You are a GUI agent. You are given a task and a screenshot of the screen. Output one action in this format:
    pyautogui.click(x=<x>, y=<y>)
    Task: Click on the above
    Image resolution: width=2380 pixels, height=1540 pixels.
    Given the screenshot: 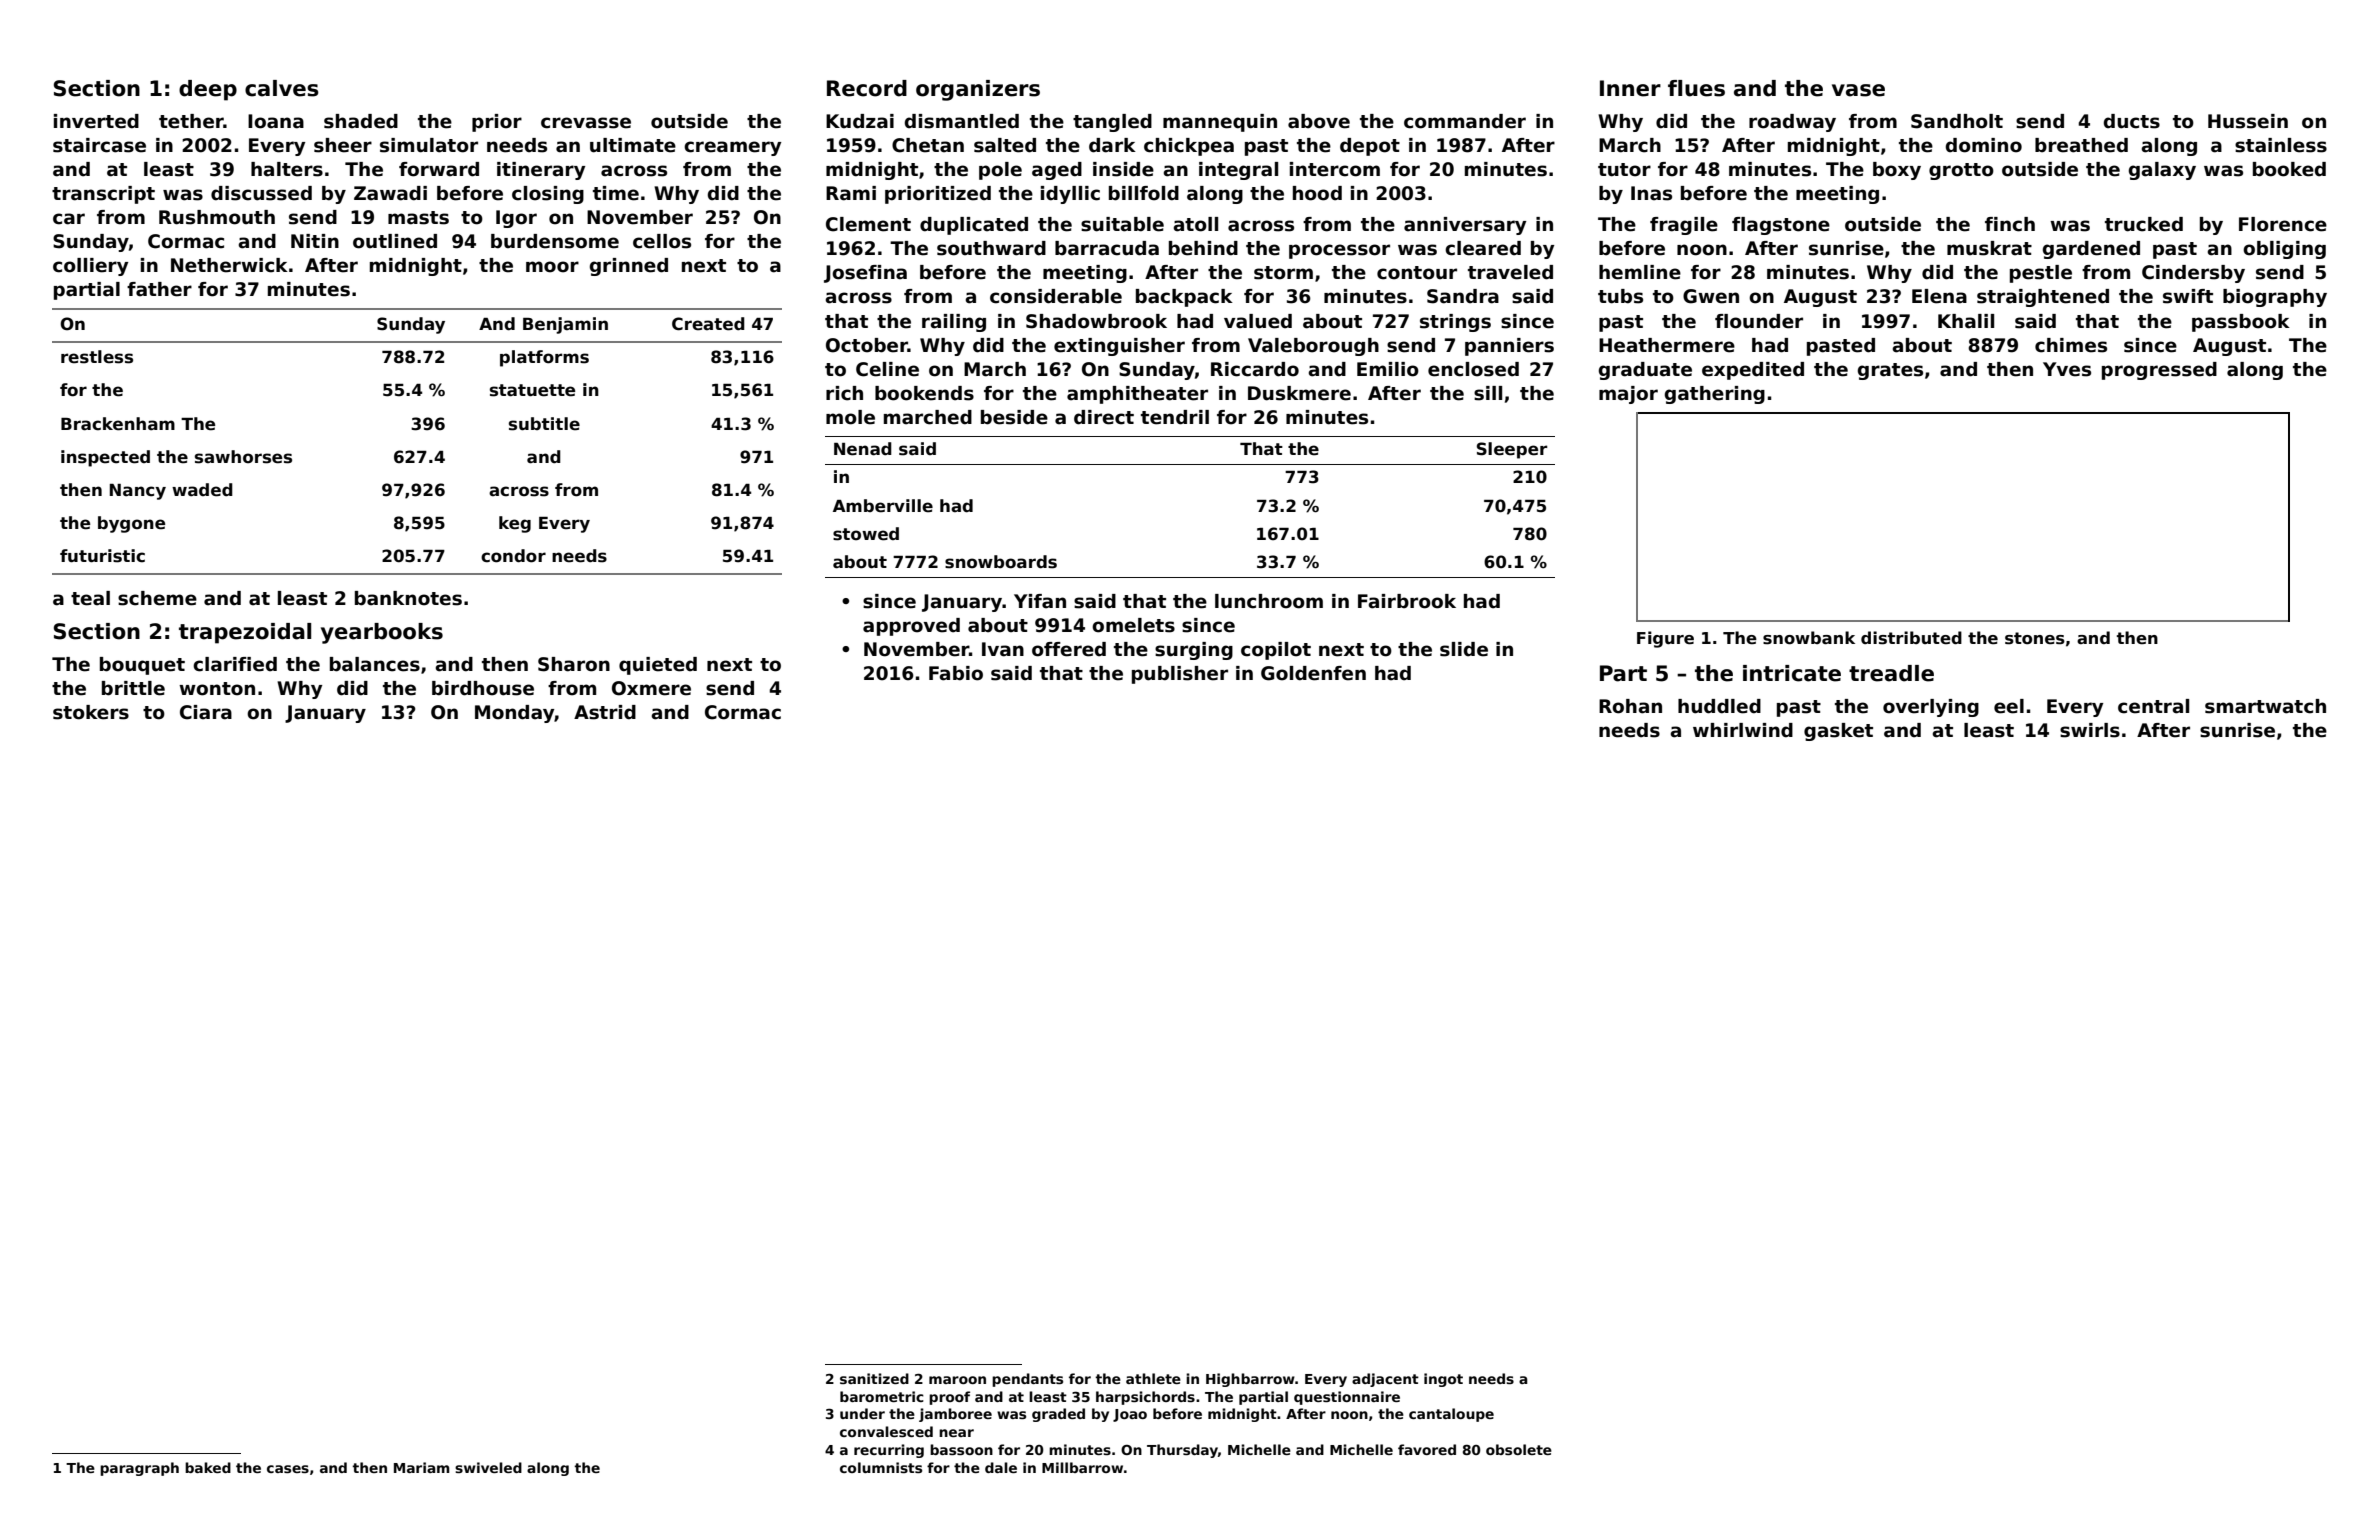 What is the action you would take?
    pyautogui.click(x=1319, y=121)
